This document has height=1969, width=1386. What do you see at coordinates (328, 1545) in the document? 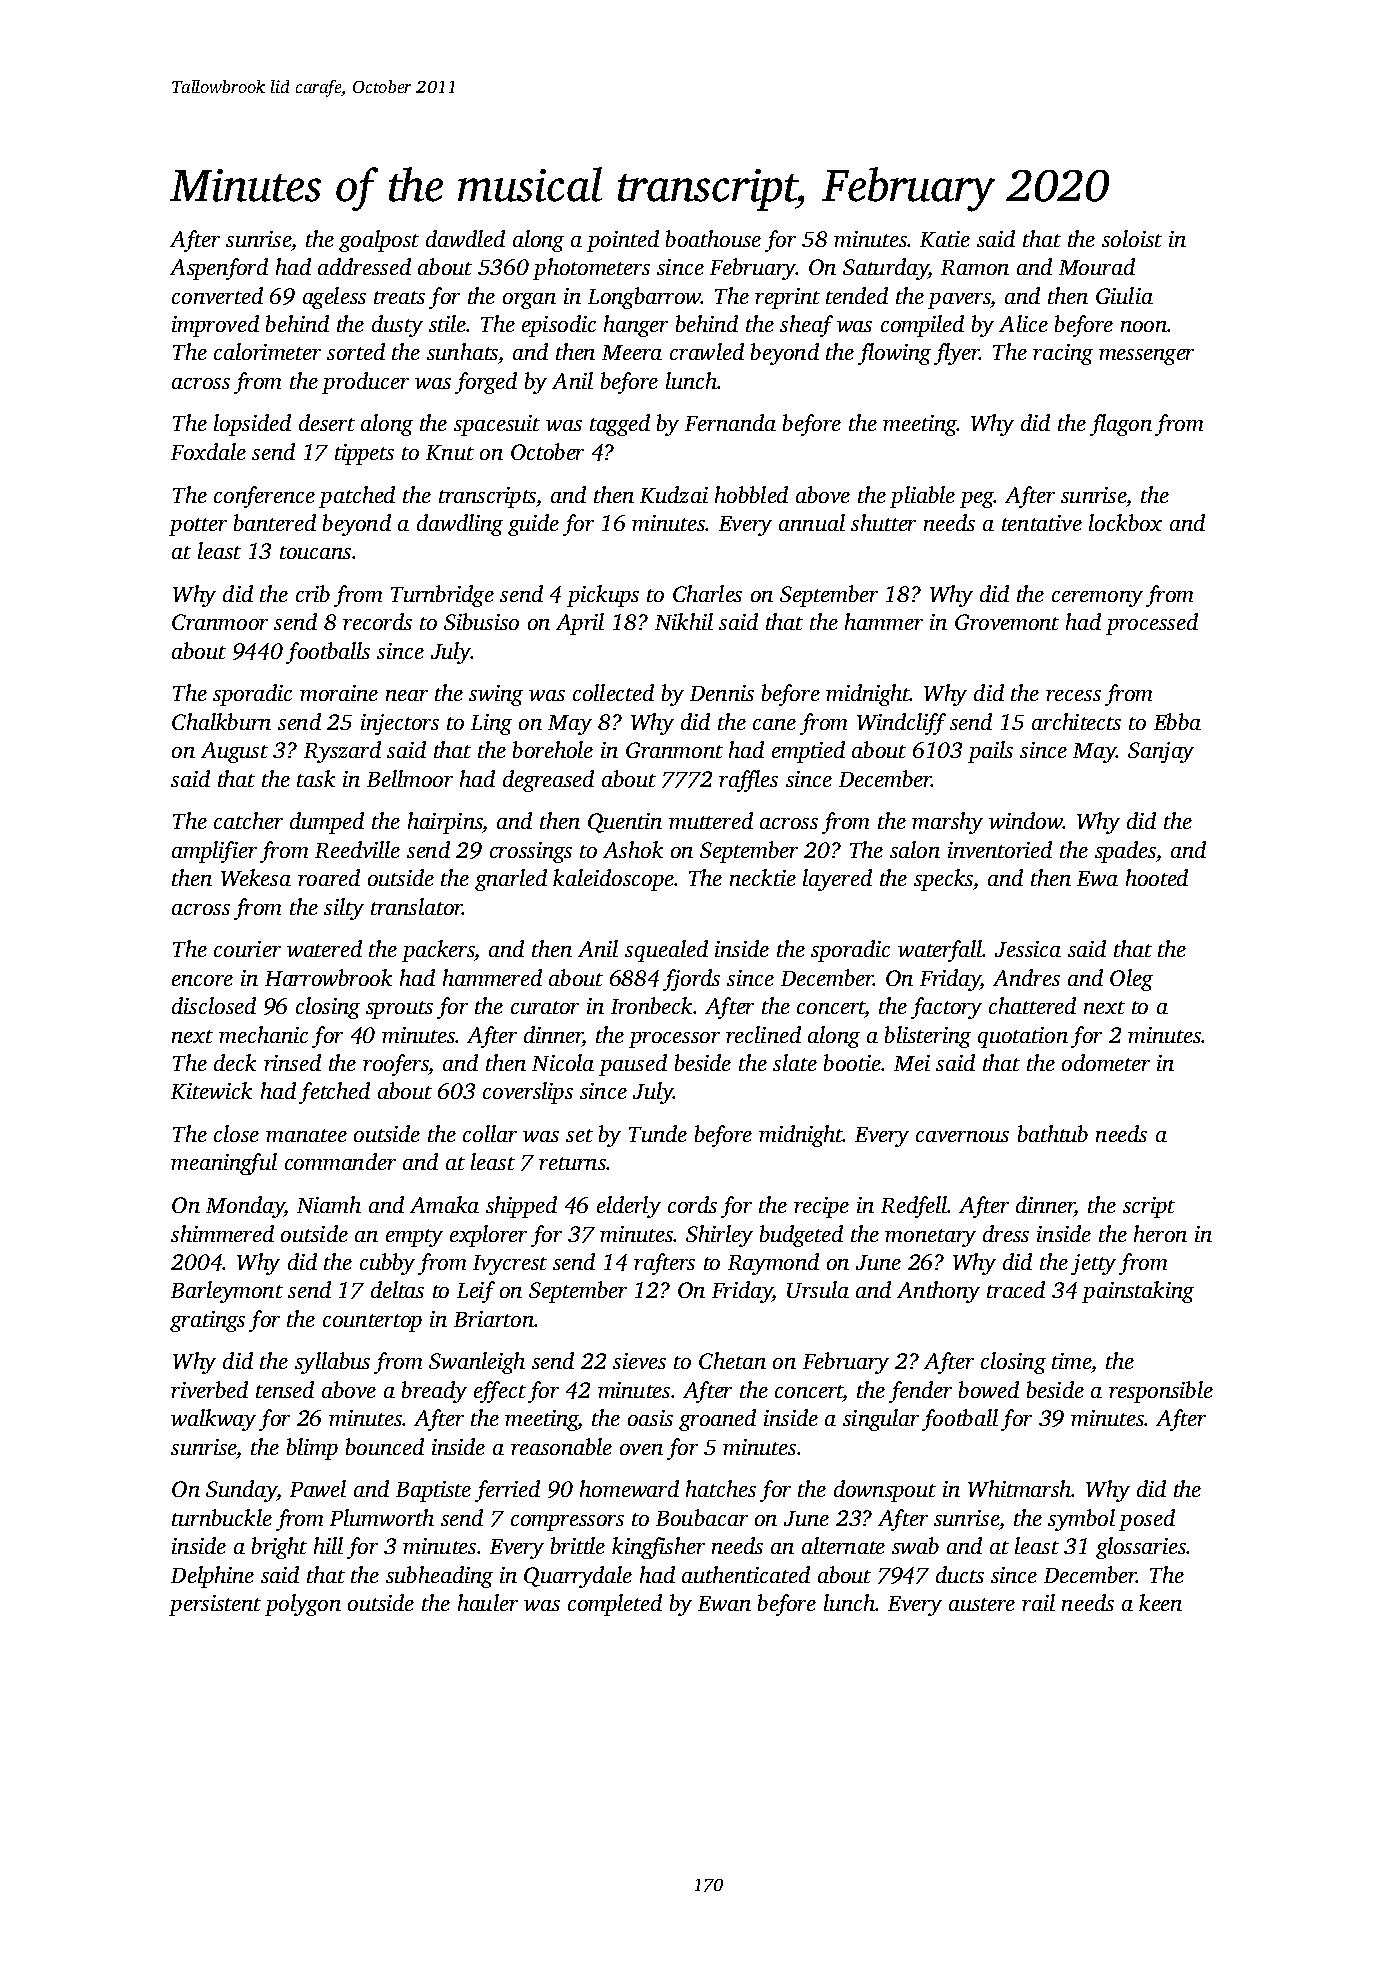
I see `hill` at bounding box center [328, 1545].
